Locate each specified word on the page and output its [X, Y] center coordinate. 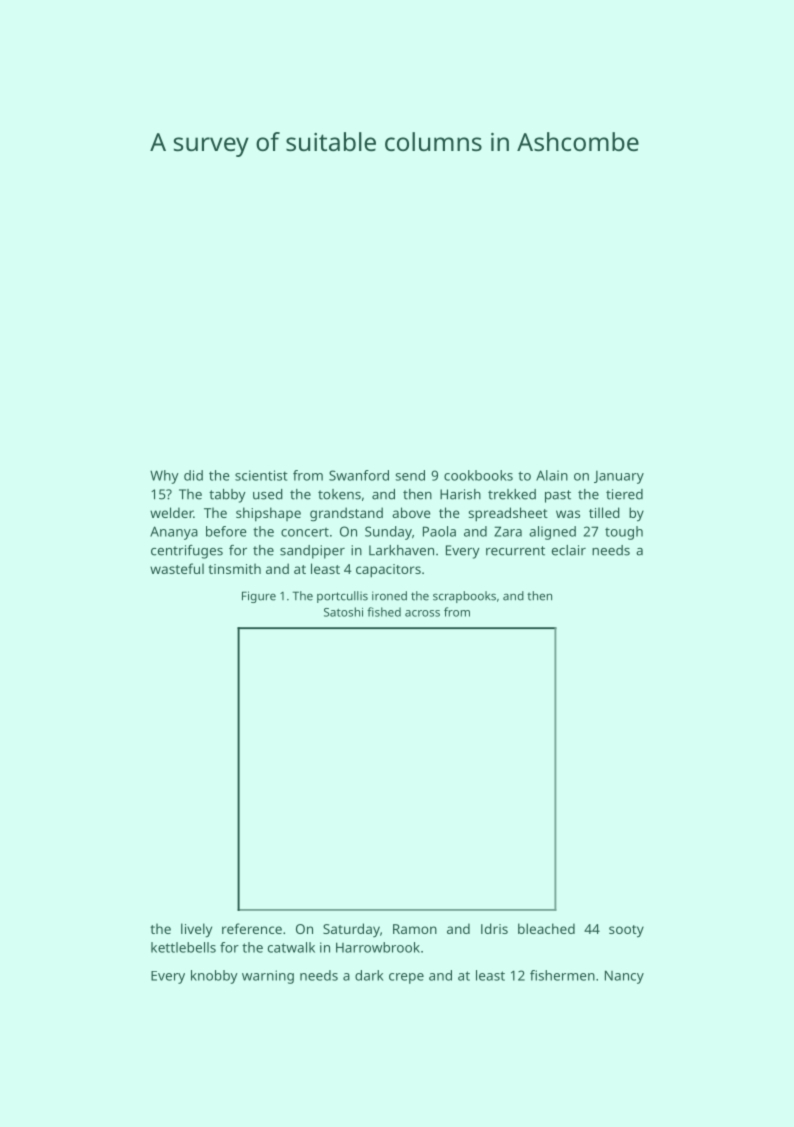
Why [164, 477]
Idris [494, 928]
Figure [259, 597]
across [422, 613]
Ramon [415, 929]
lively [196, 930]
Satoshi [343, 612]
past [558, 496]
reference [252, 928]
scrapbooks [464, 597]
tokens [339, 494]
